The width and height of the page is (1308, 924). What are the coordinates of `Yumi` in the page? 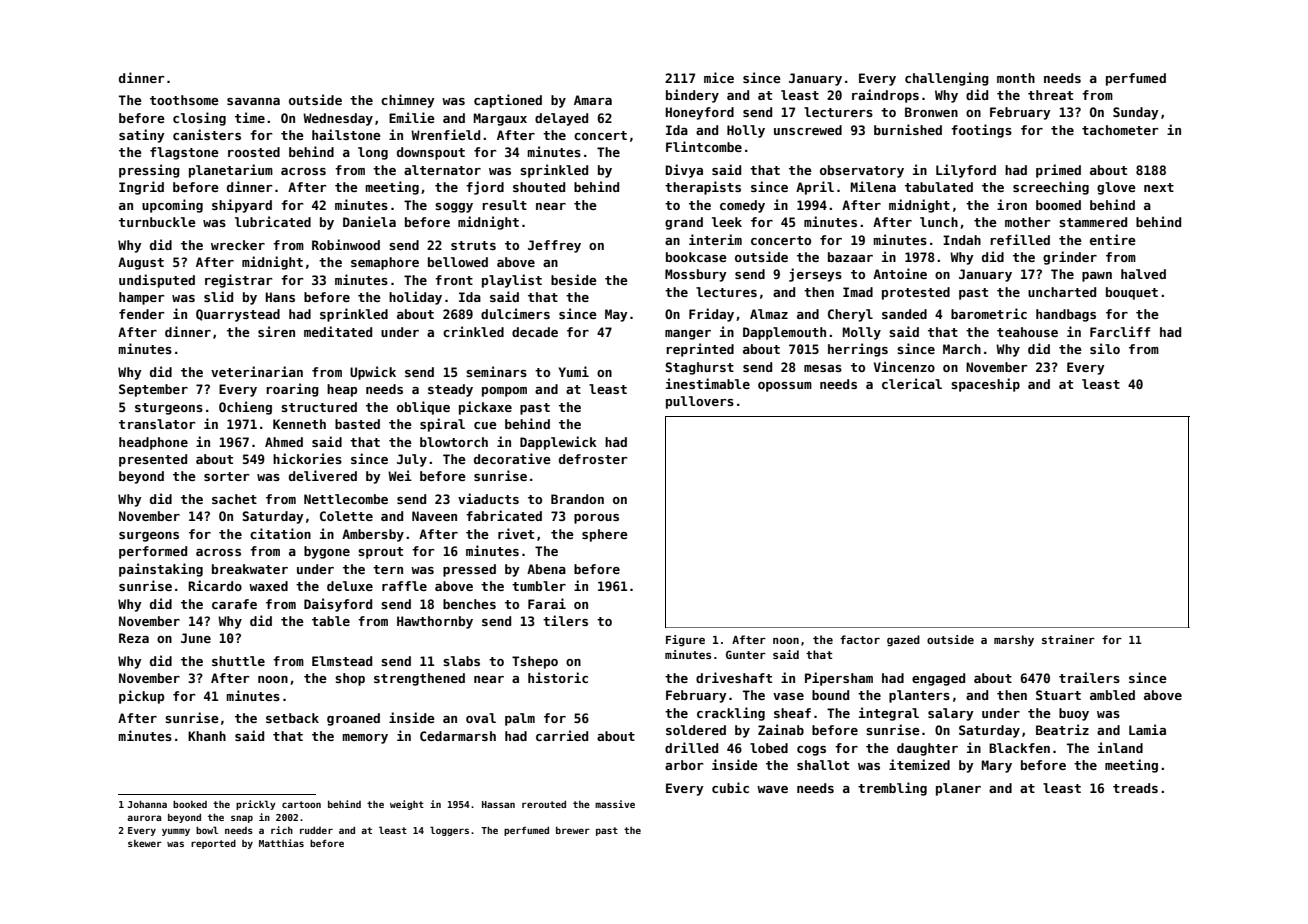 It's located at (573, 371).
